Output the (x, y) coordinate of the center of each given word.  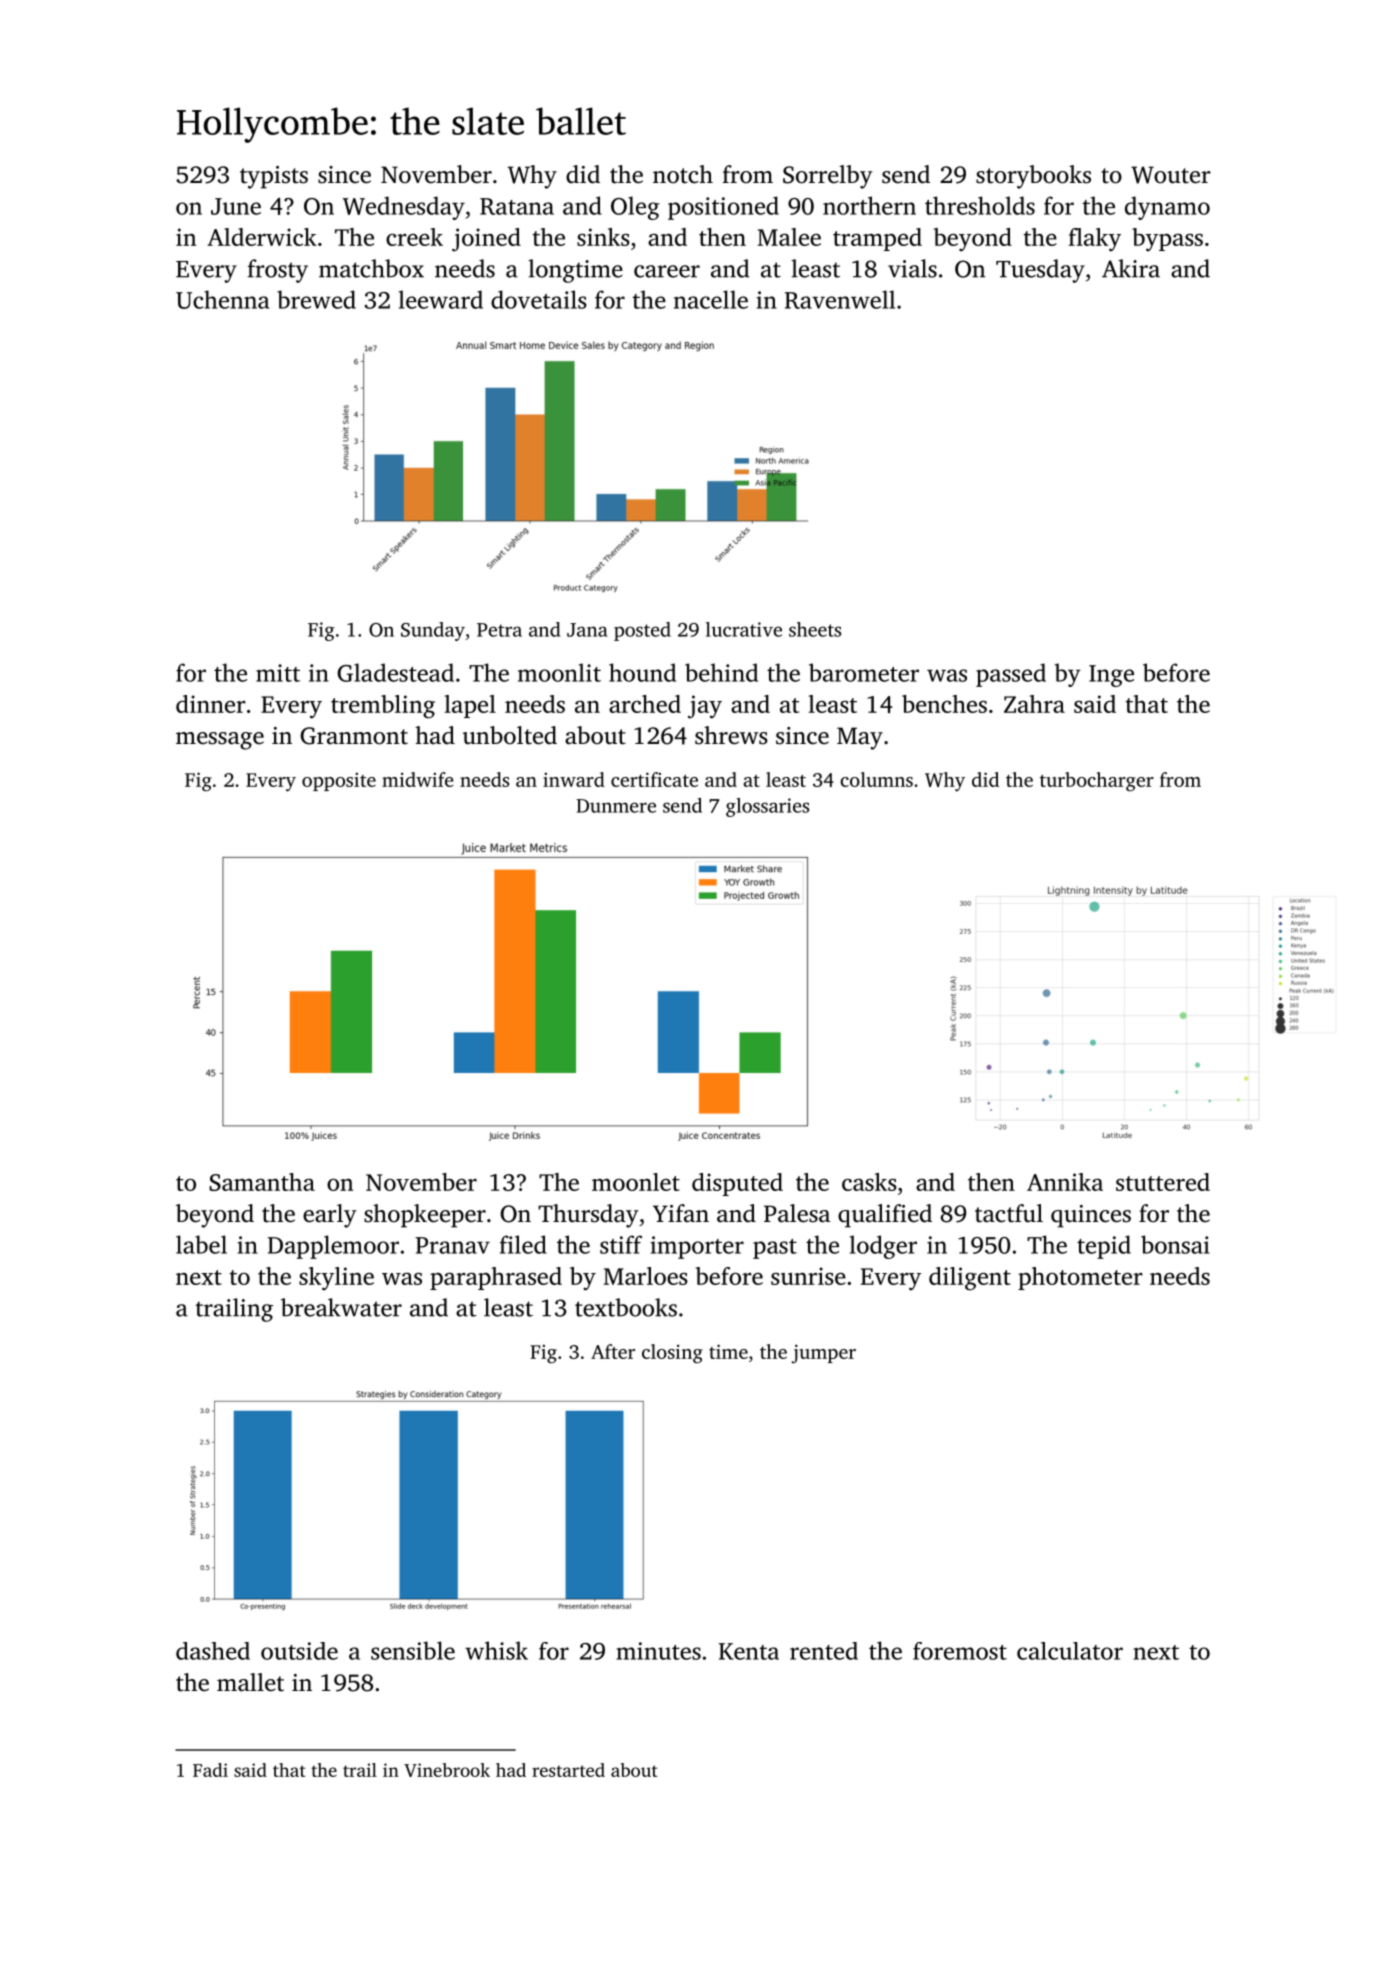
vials (912, 268)
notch (683, 174)
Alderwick (262, 237)
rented (824, 1651)
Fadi (210, 1770)
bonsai (1175, 1244)
